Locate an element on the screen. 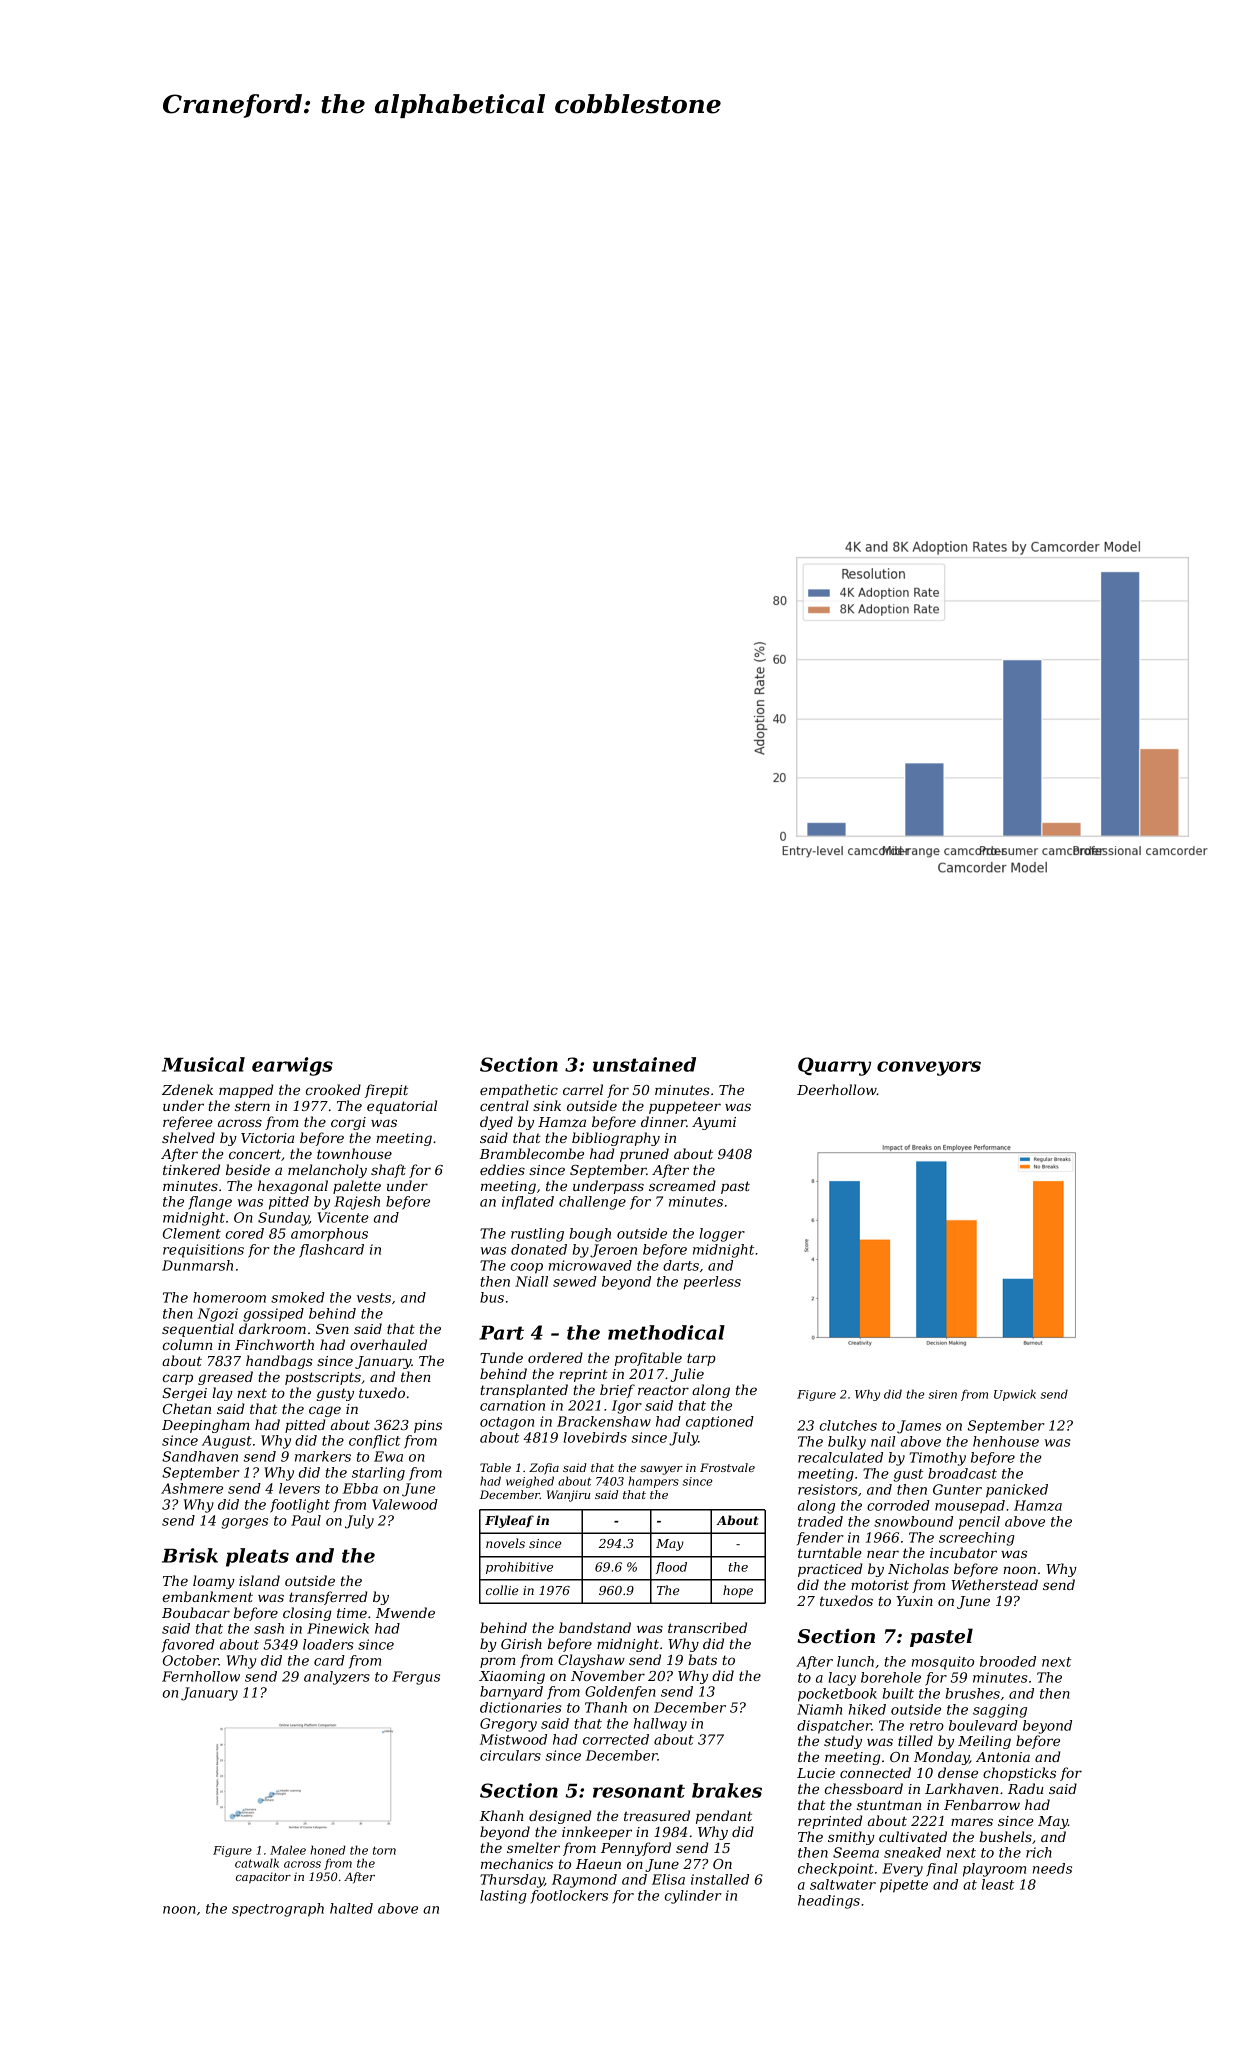 The width and height of the screenshot is (1245, 2051). Ashmere is located at coordinates (192, 1488).
